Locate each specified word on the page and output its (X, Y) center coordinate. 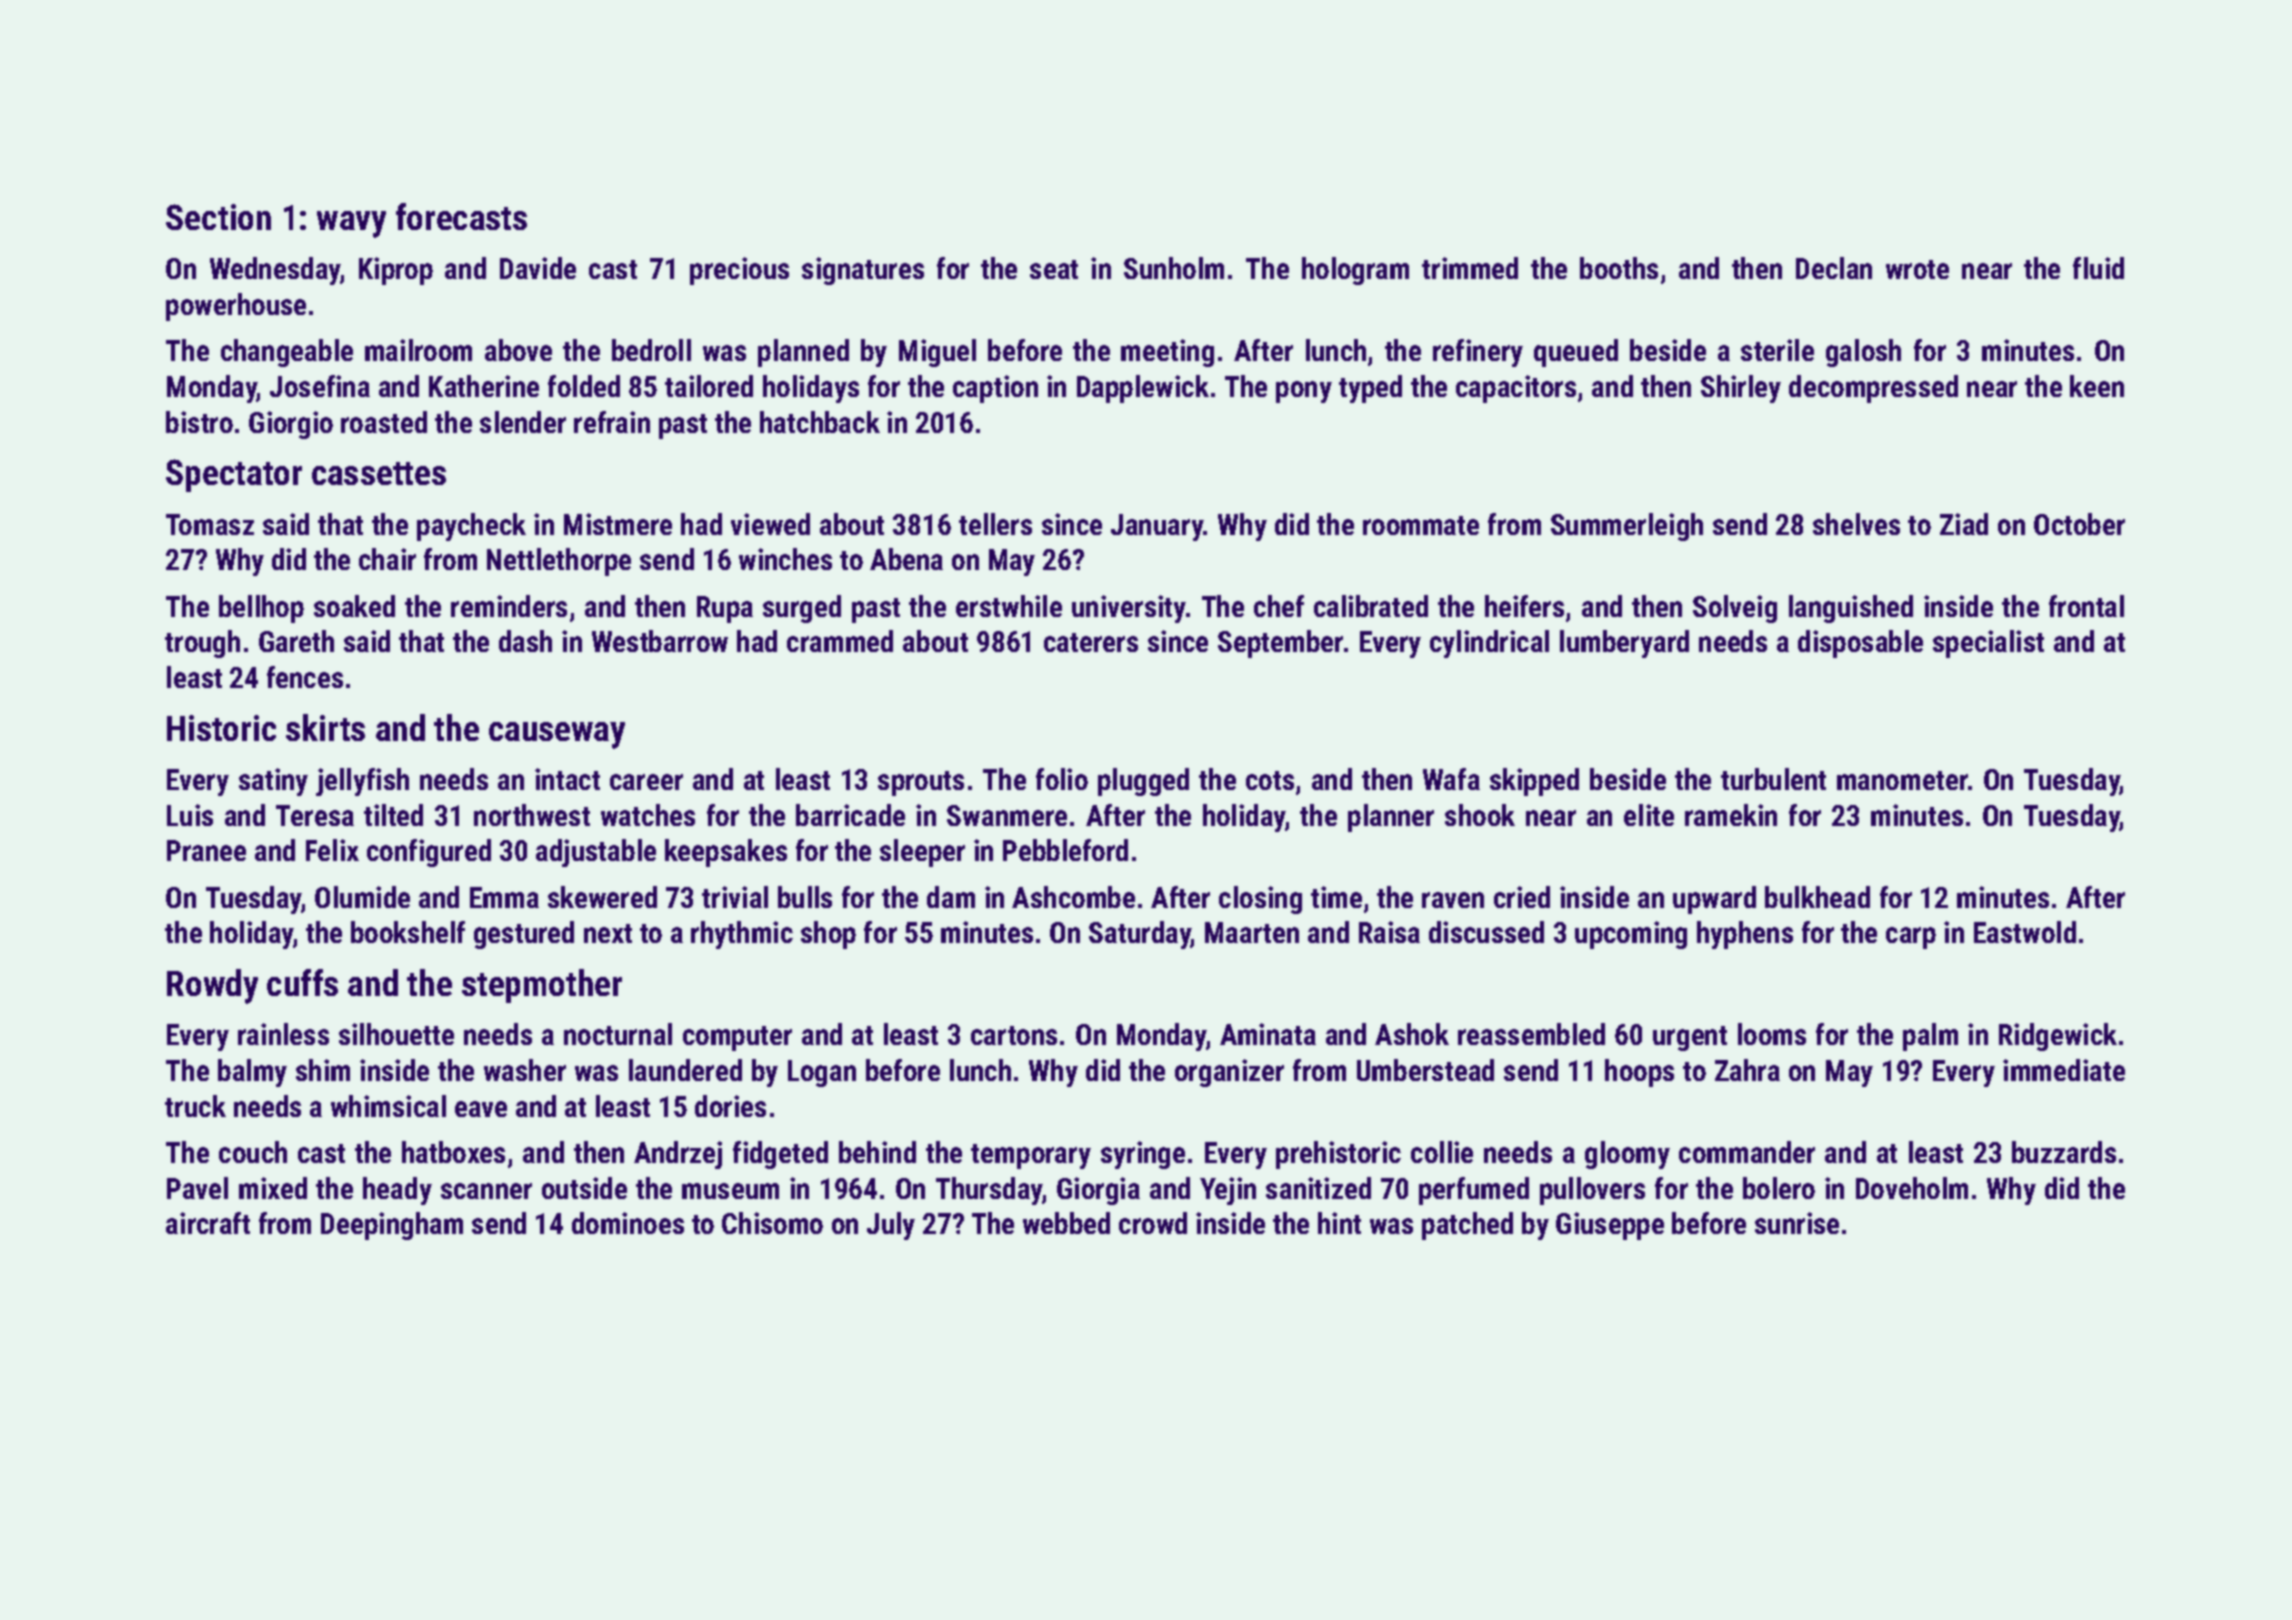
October (2079, 524)
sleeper (922, 853)
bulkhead (1817, 897)
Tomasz (210, 524)
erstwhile (1009, 606)
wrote (1917, 269)
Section (218, 217)
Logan (822, 1073)
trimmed (1470, 268)
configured (429, 853)
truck (195, 1106)
